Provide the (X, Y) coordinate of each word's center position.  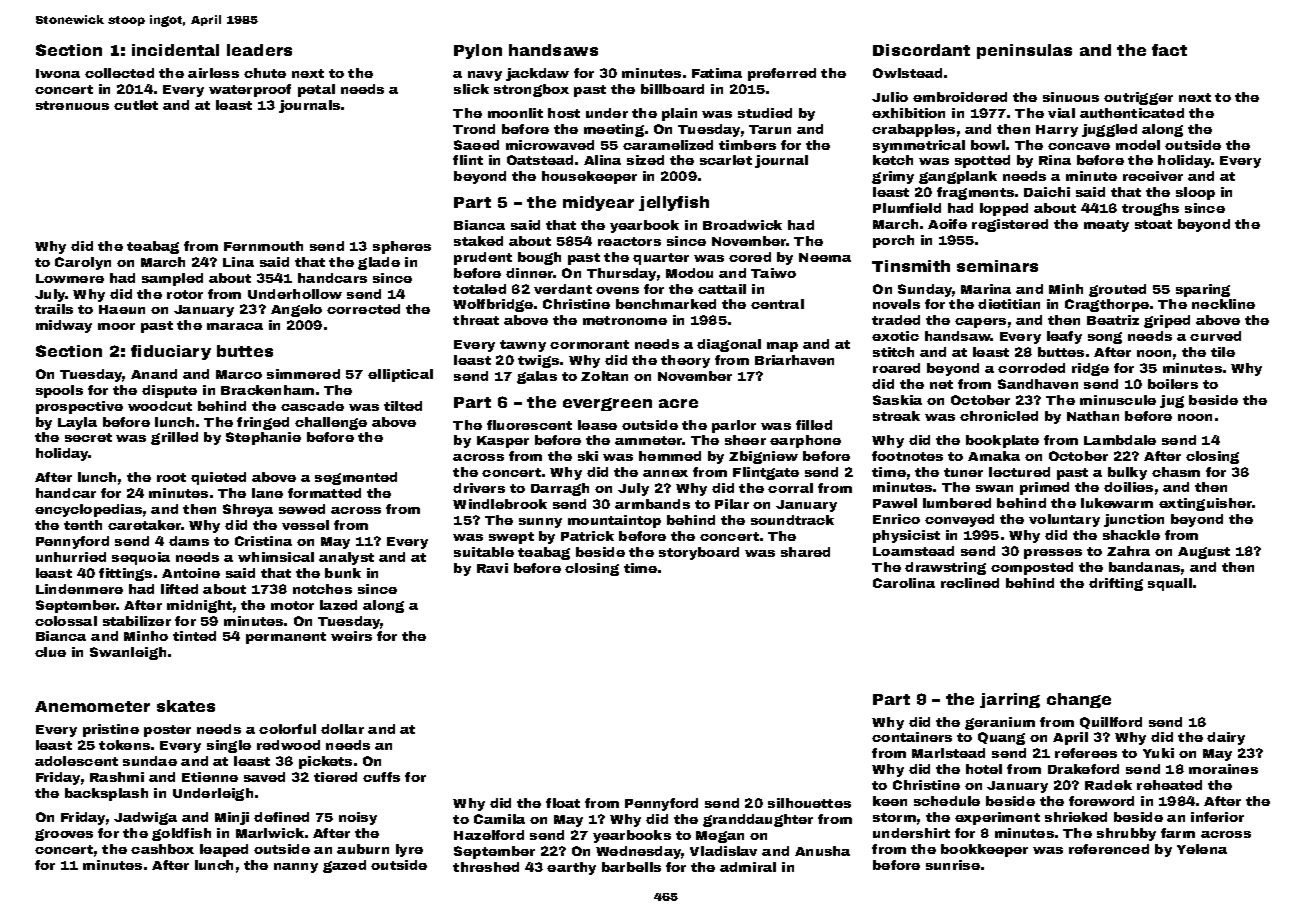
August (1204, 553)
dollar (342, 729)
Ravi (492, 568)
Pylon (478, 51)
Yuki (1158, 753)
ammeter (649, 440)
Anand (154, 374)
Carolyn (83, 263)
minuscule (1118, 400)
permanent (286, 638)
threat (476, 320)
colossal (66, 621)
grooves (64, 835)
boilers (1173, 384)
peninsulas (1024, 51)
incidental (175, 50)
